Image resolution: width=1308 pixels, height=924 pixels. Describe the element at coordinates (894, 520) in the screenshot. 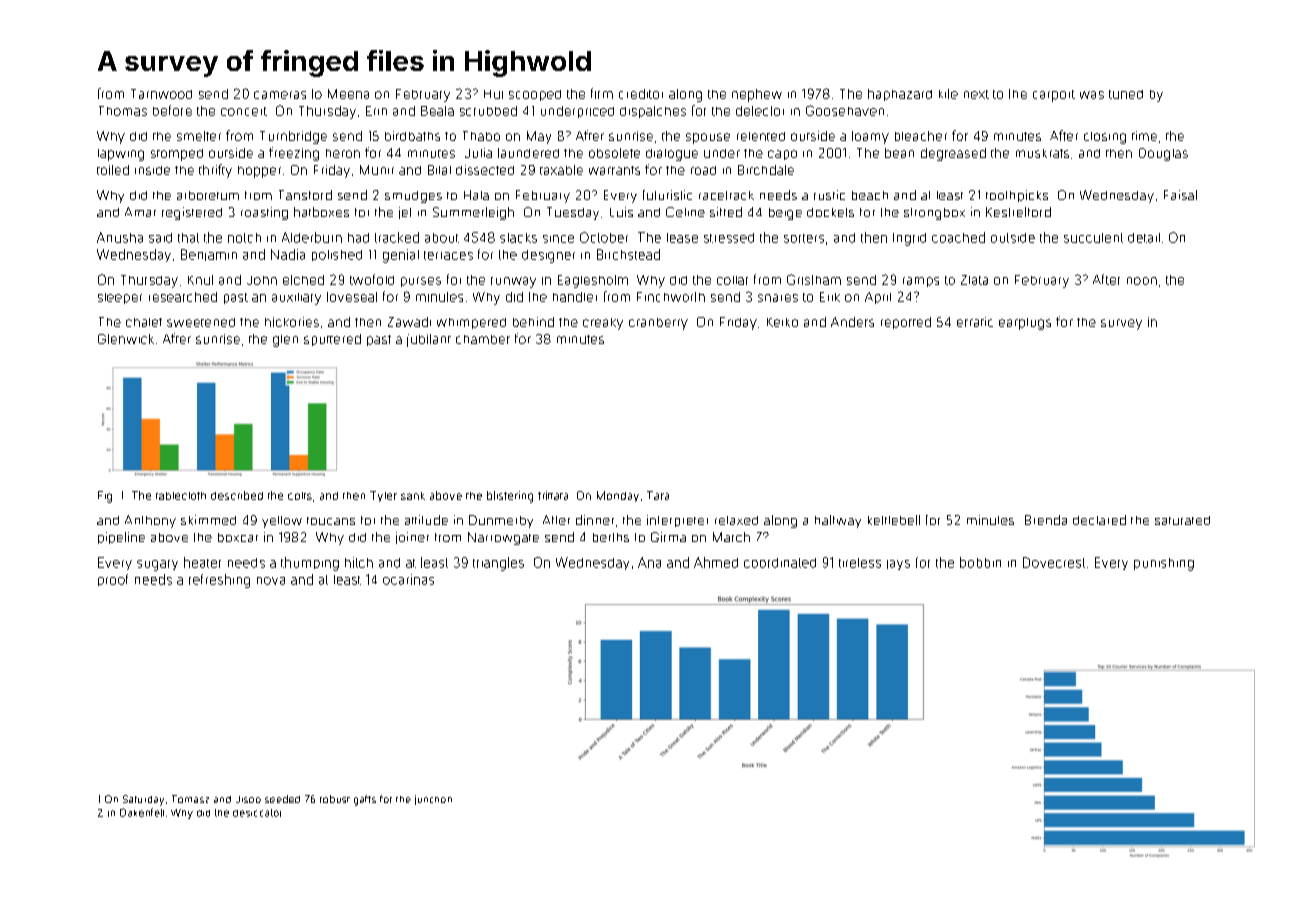

I see `kettlebell` at that location.
